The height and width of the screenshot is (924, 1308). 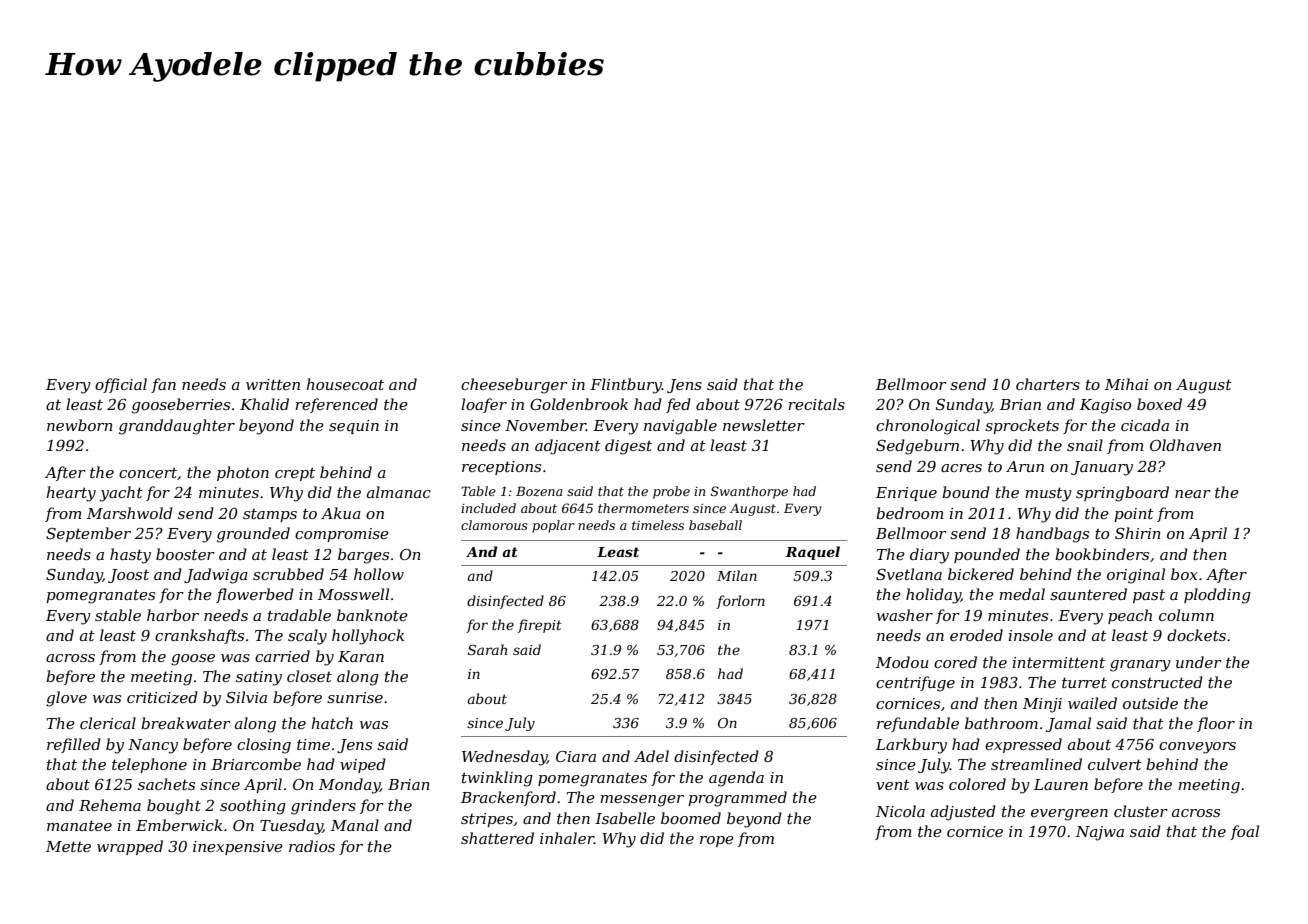 What do you see at coordinates (977, 784) in the screenshot?
I see `colored` at bounding box center [977, 784].
